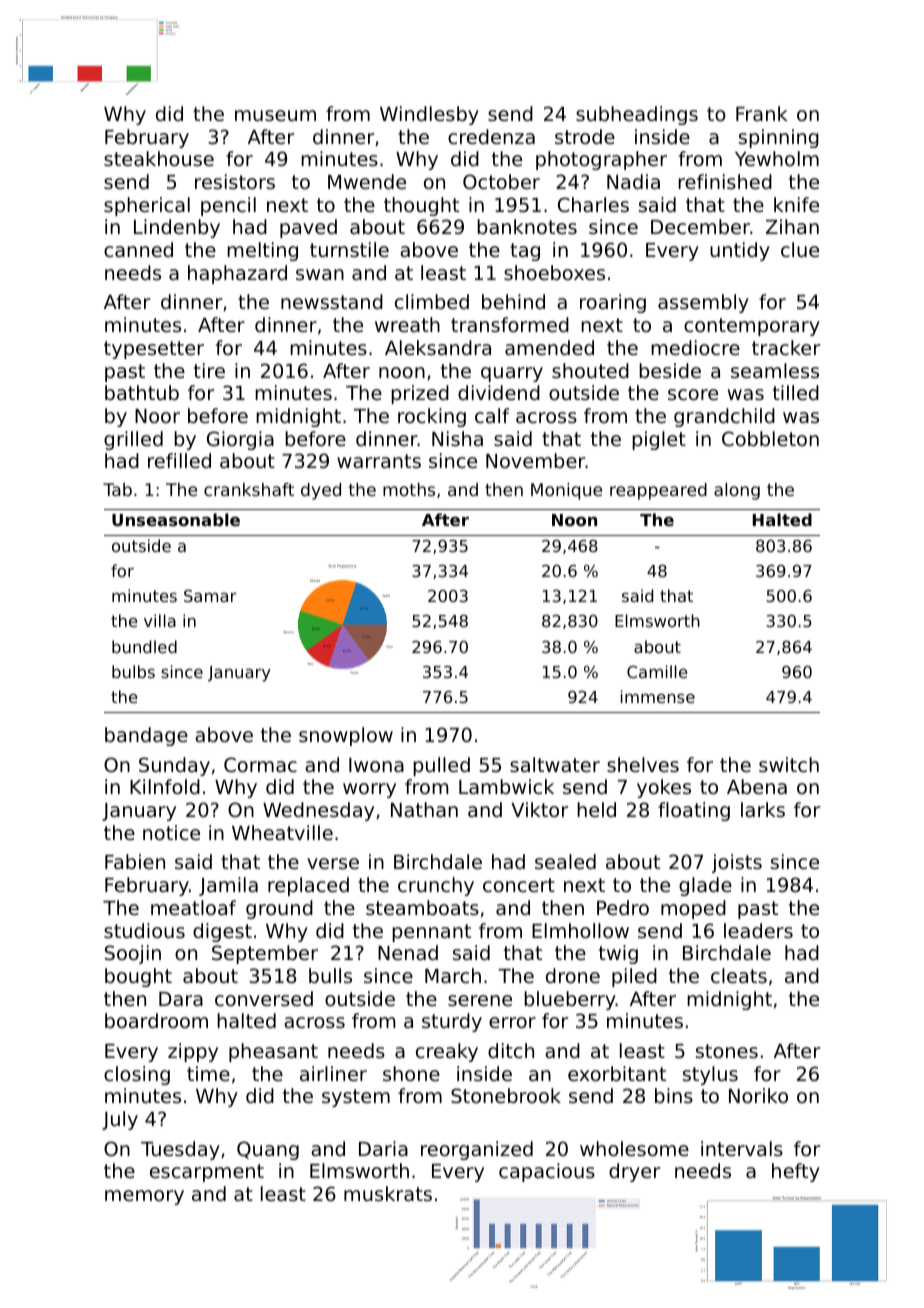 This image has height=1308, width=924. What do you see at coordinates (492, 415) in the image?
I see `calf` at bounding box center [492, 415].
